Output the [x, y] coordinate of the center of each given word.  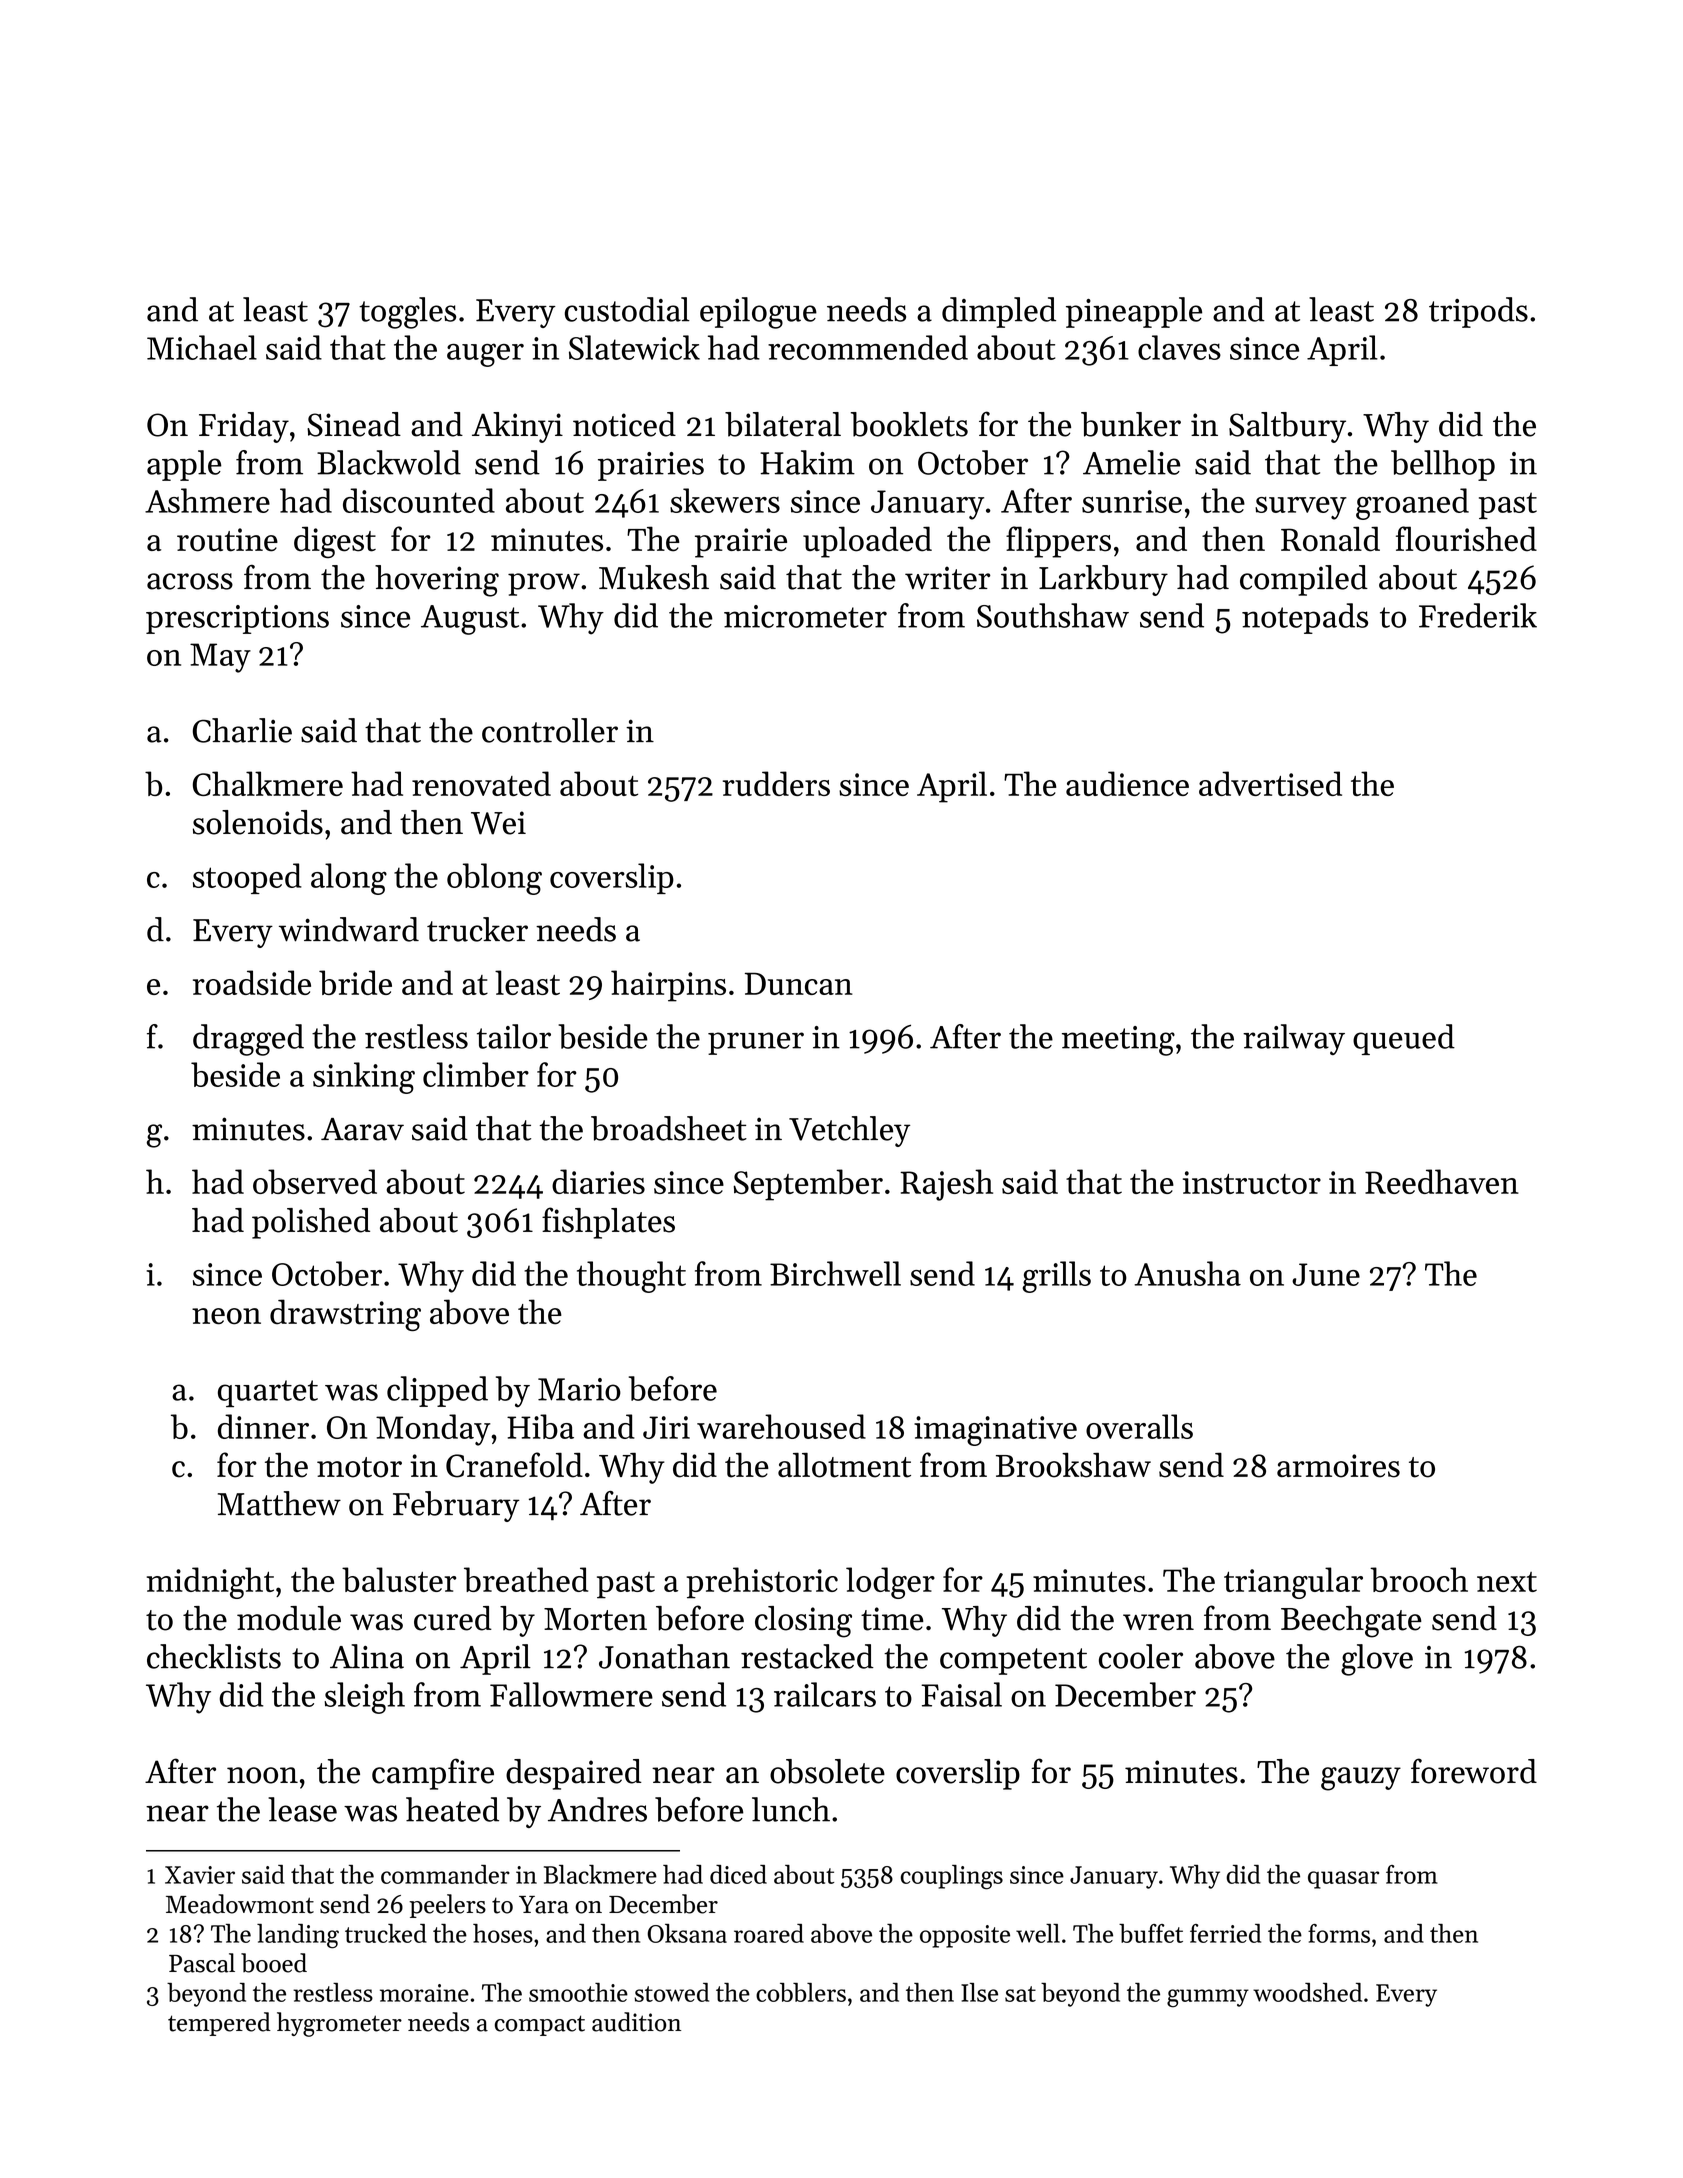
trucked [386, 1933]
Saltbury [1287, 427]
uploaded [867, 542]
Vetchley [849, 1131]
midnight [210, 1583]
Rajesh [946, 1185]
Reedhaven [1442, 1181]
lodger [890, 1583]
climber [476, 1074]
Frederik [1478, 615]
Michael [202, 347]
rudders [776, 783]
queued [1404, 1039]
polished [311, 1223]
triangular [1293, 1583]
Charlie [242, 730]
